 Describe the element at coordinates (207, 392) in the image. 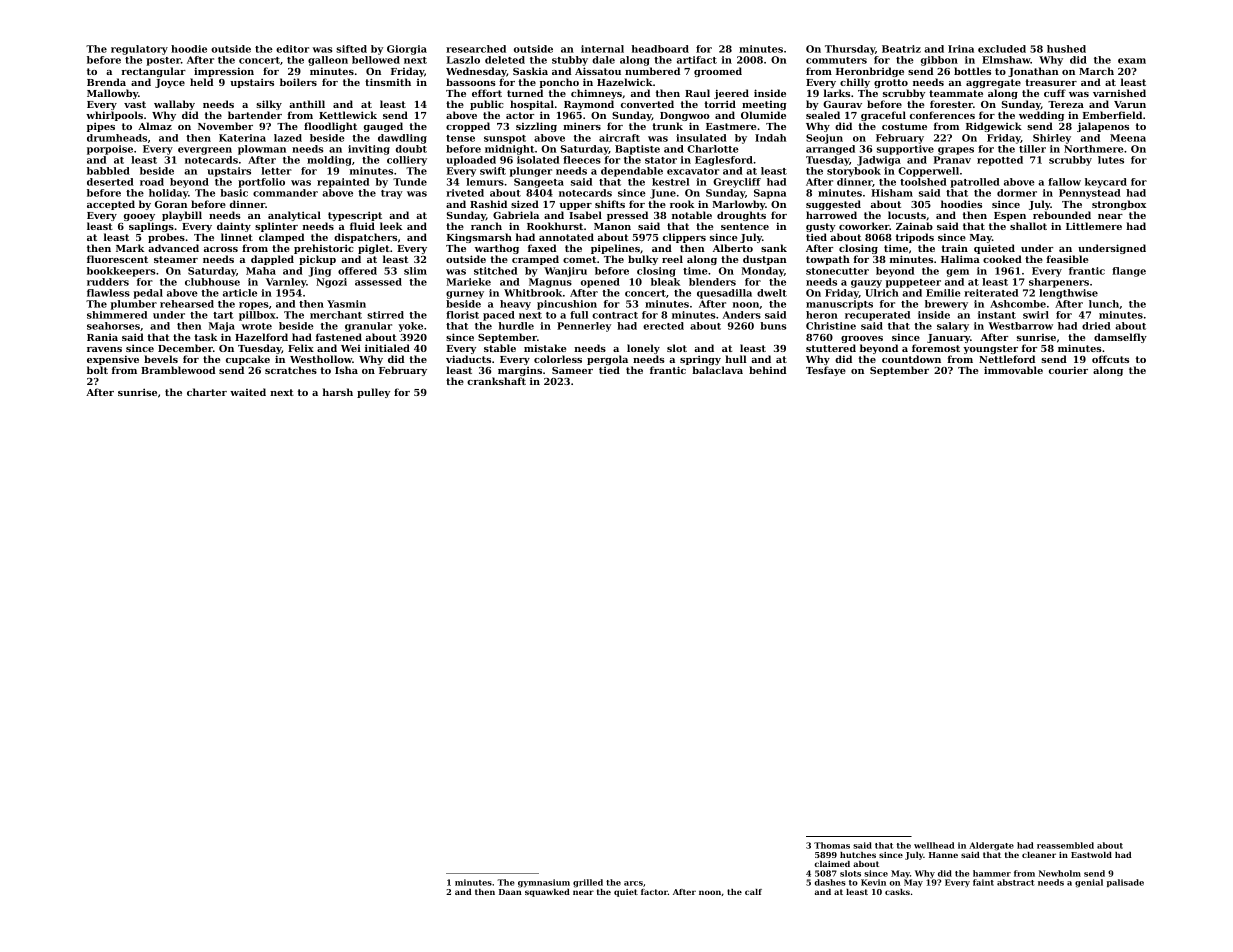

I see `charter` at that location.
